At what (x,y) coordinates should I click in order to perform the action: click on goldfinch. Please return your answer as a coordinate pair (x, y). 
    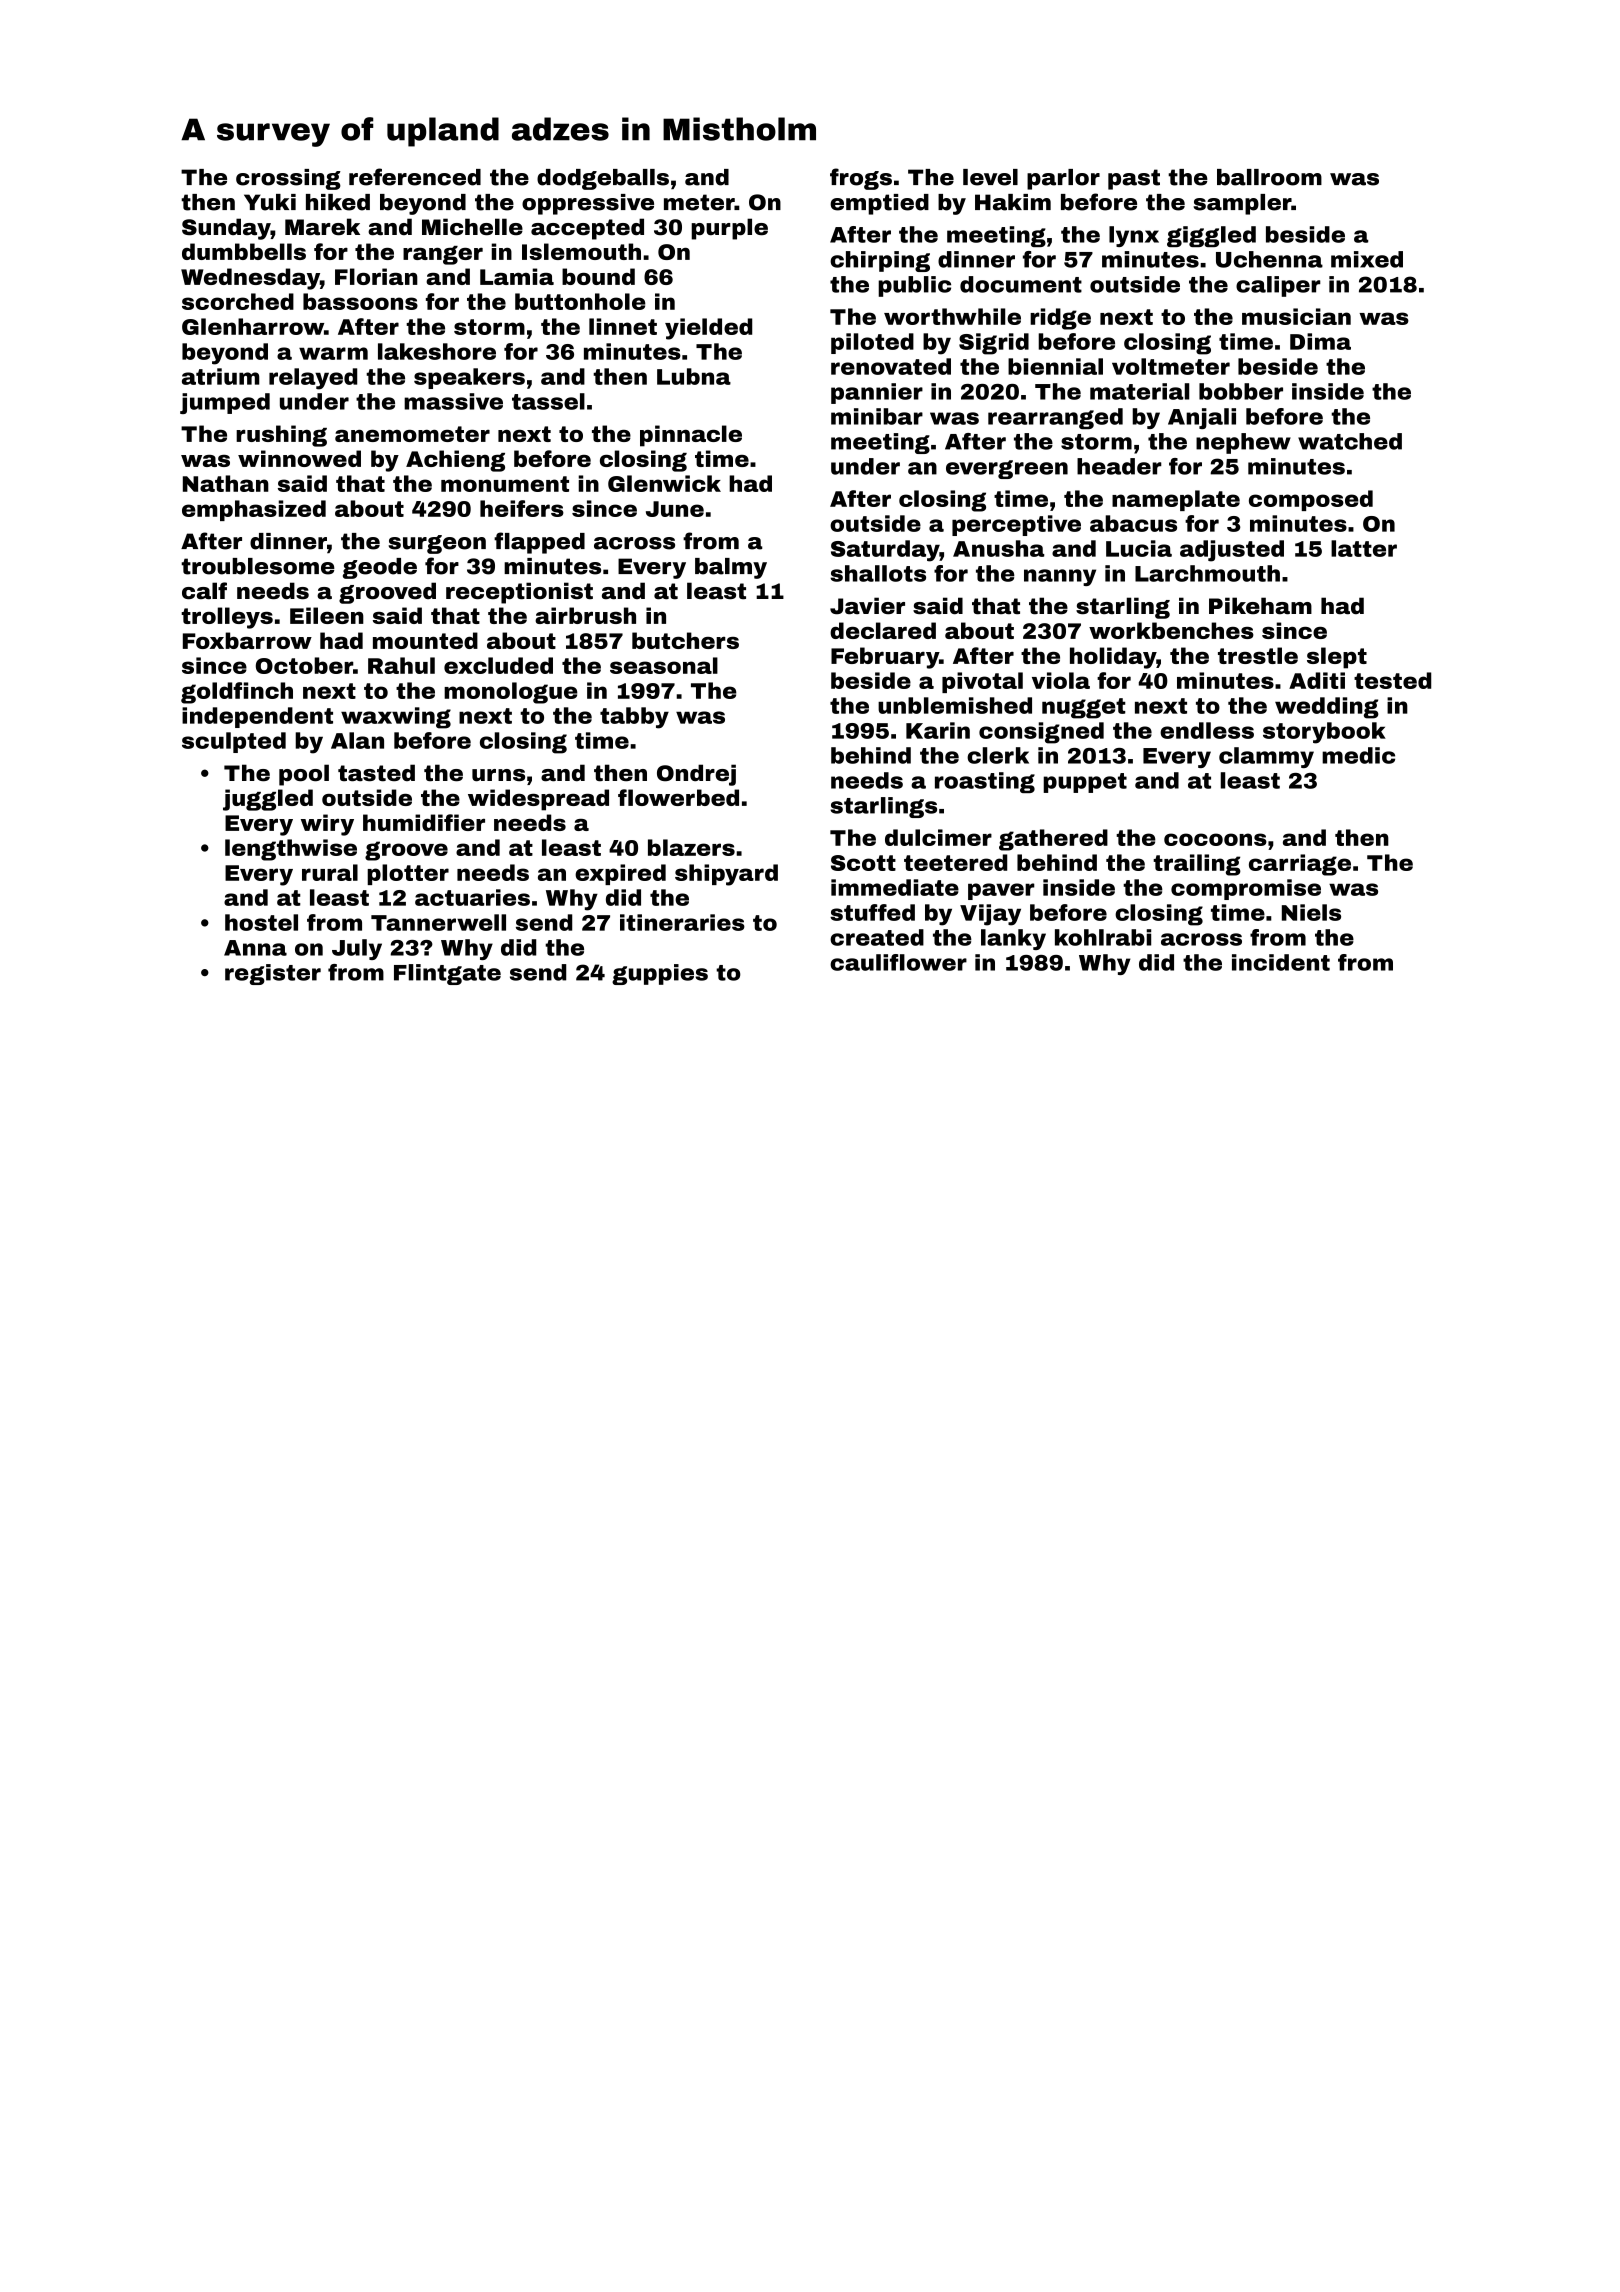
    Looking at the image, I should click on (237, 693).
